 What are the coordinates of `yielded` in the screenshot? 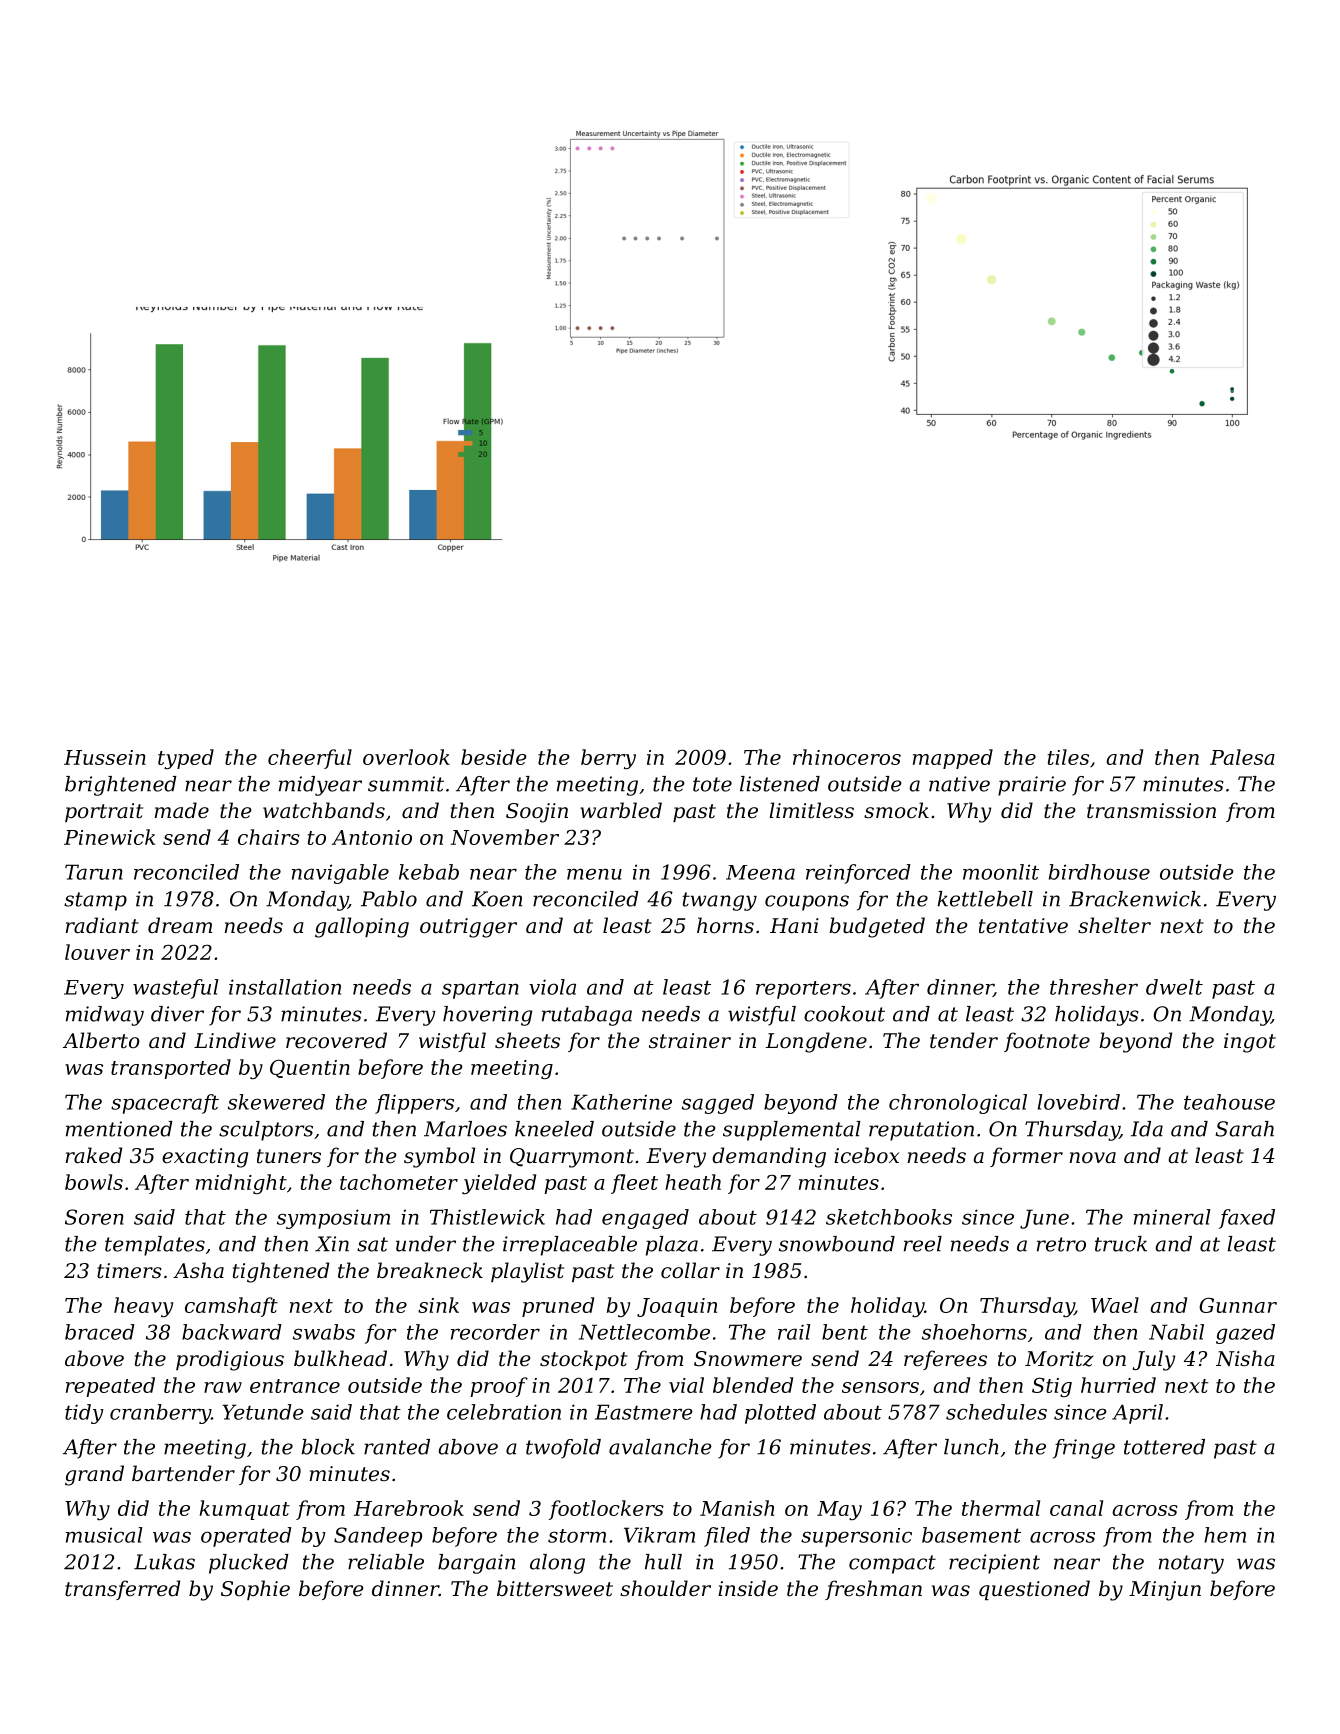 It's located at (499, 1184).
